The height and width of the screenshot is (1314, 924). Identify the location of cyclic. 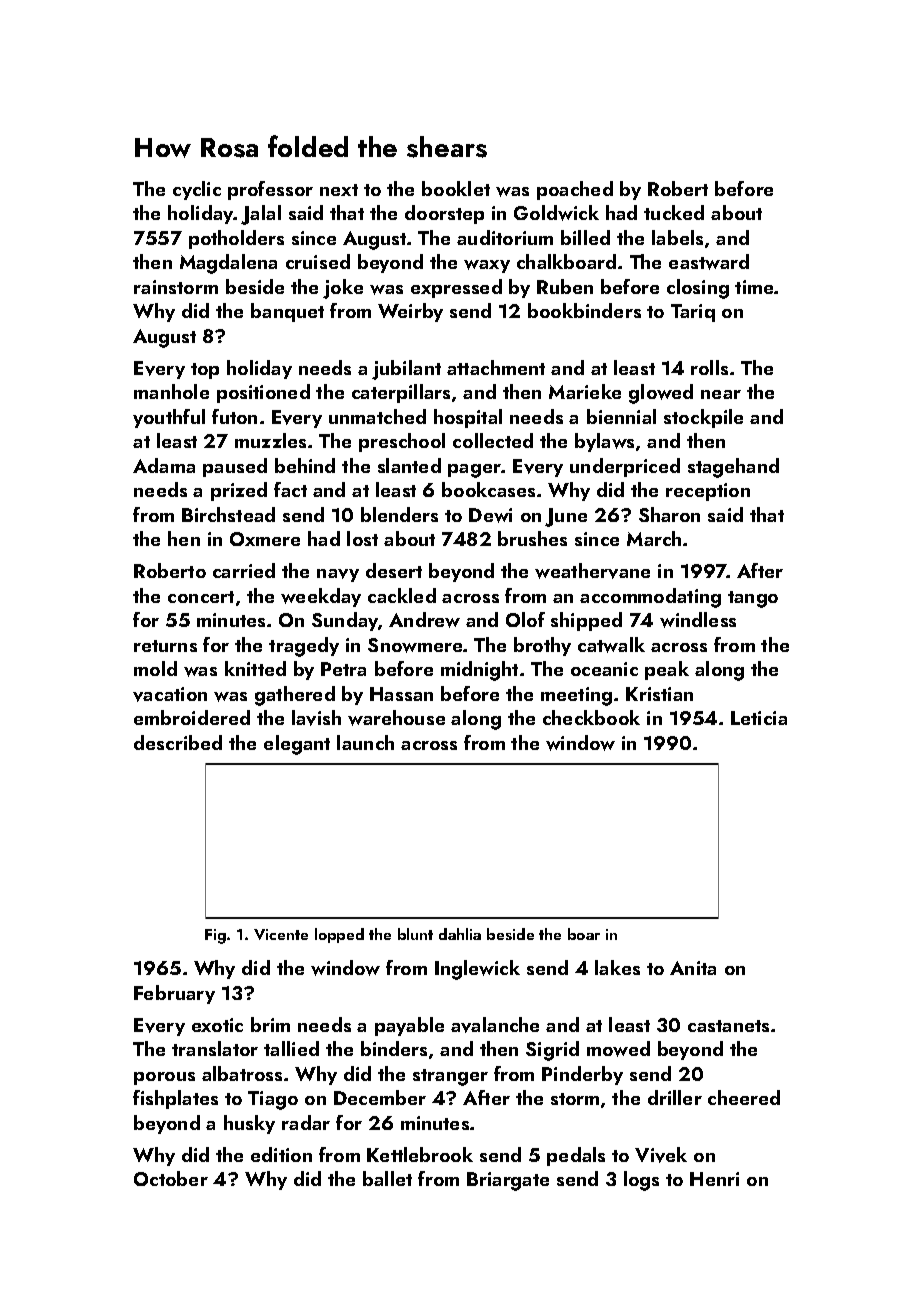
(197, 190).
